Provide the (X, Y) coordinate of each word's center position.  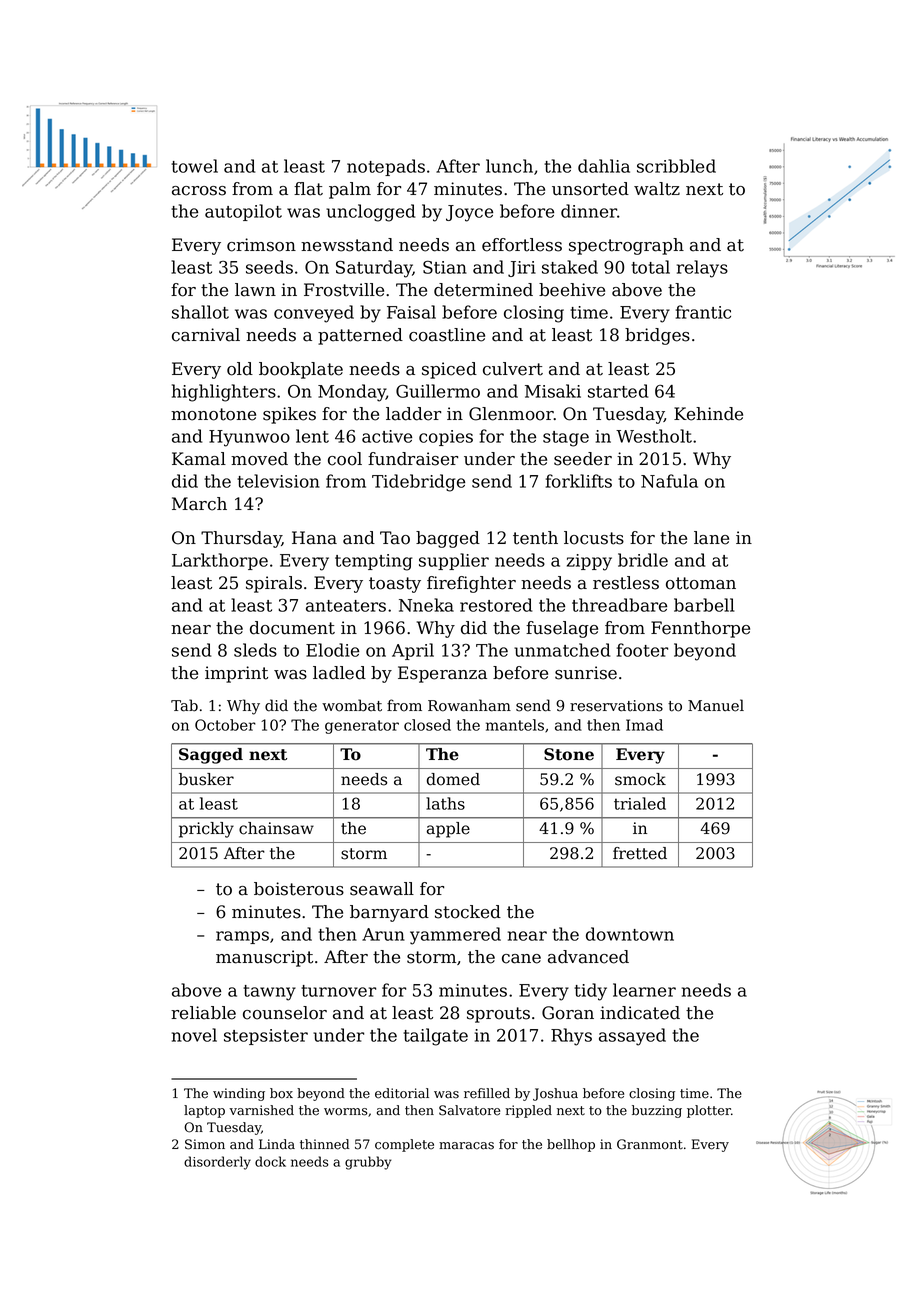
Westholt (654, 436)
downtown (630, 934)
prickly (206, 830)
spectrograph (626, 246)
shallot (200, 312)
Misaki (553, 391)
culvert (513, 369)
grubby (368, 1163)
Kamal (199, 459)
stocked (468, 912)
